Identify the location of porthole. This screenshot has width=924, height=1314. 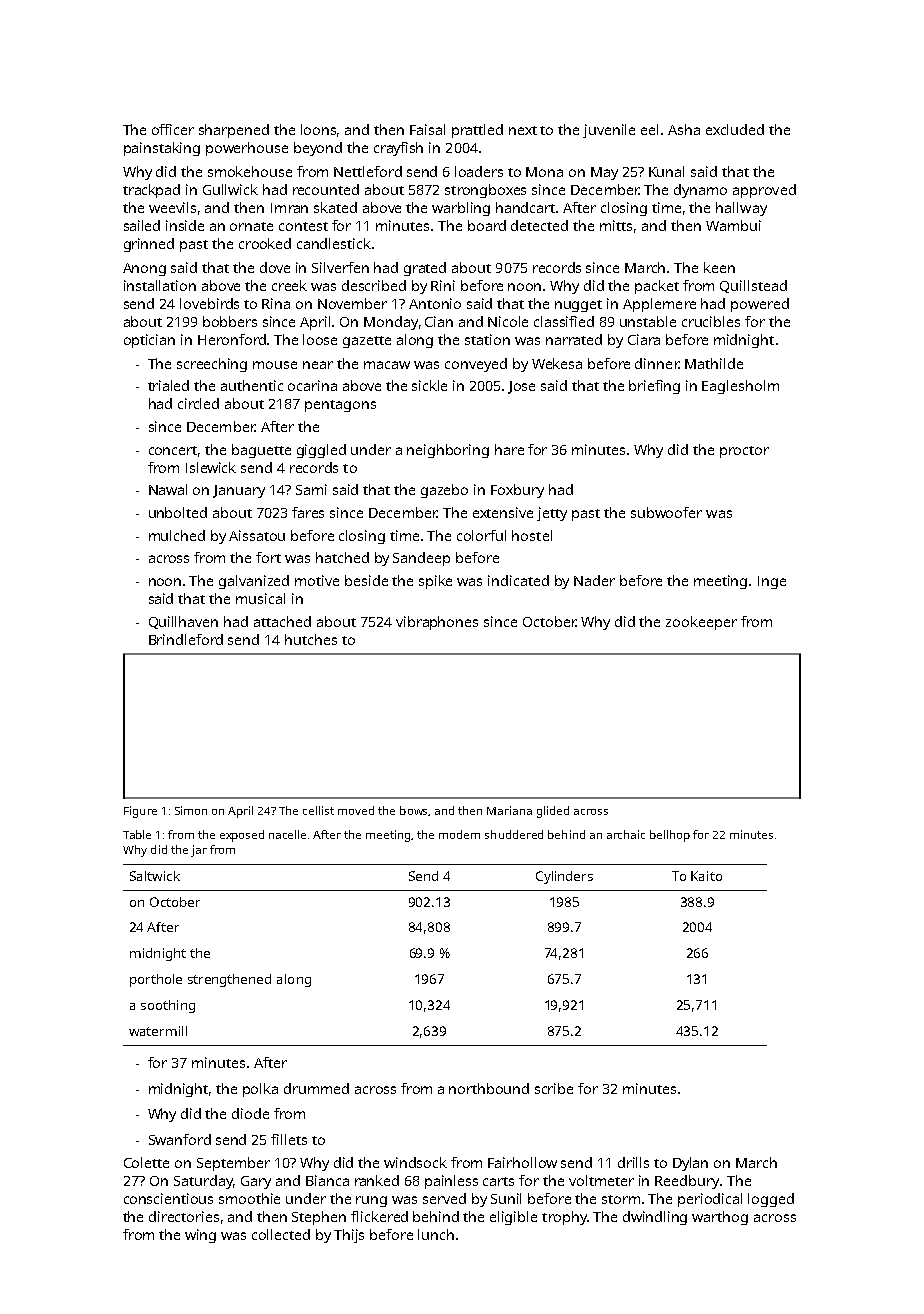
(156, 980).
